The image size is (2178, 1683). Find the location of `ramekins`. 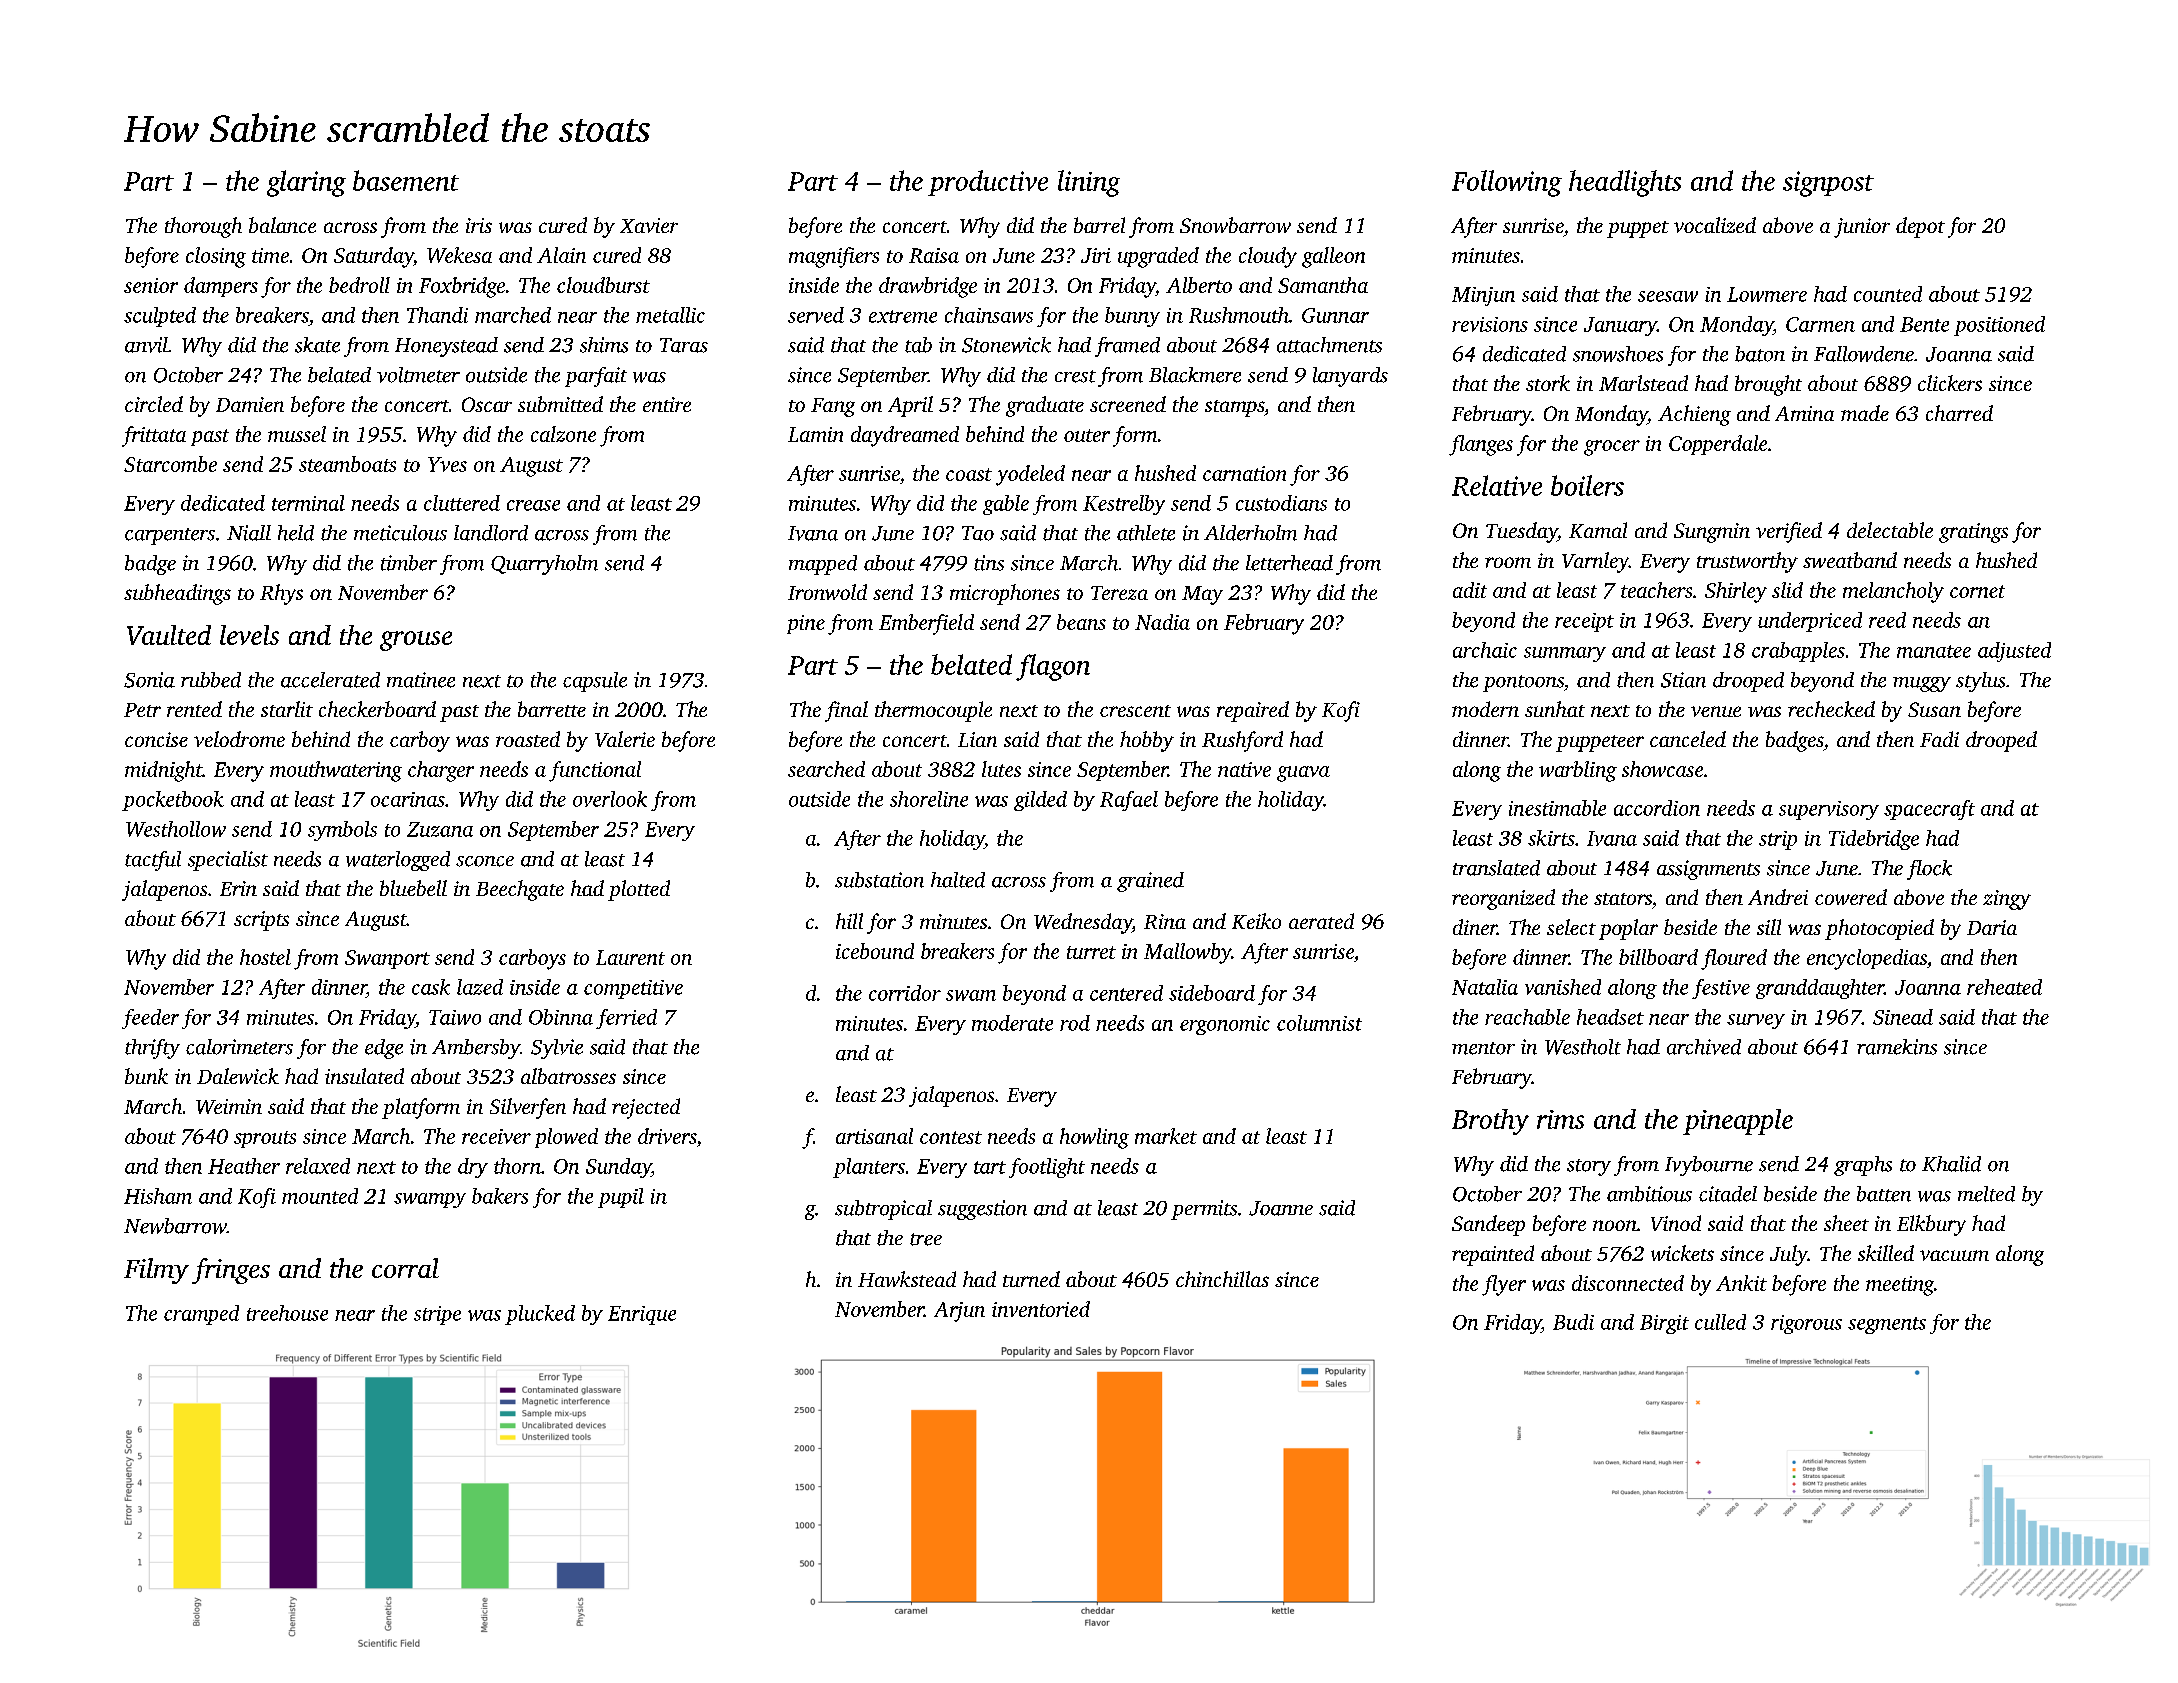

ramekins is located at coordinates (1897, 1047).
